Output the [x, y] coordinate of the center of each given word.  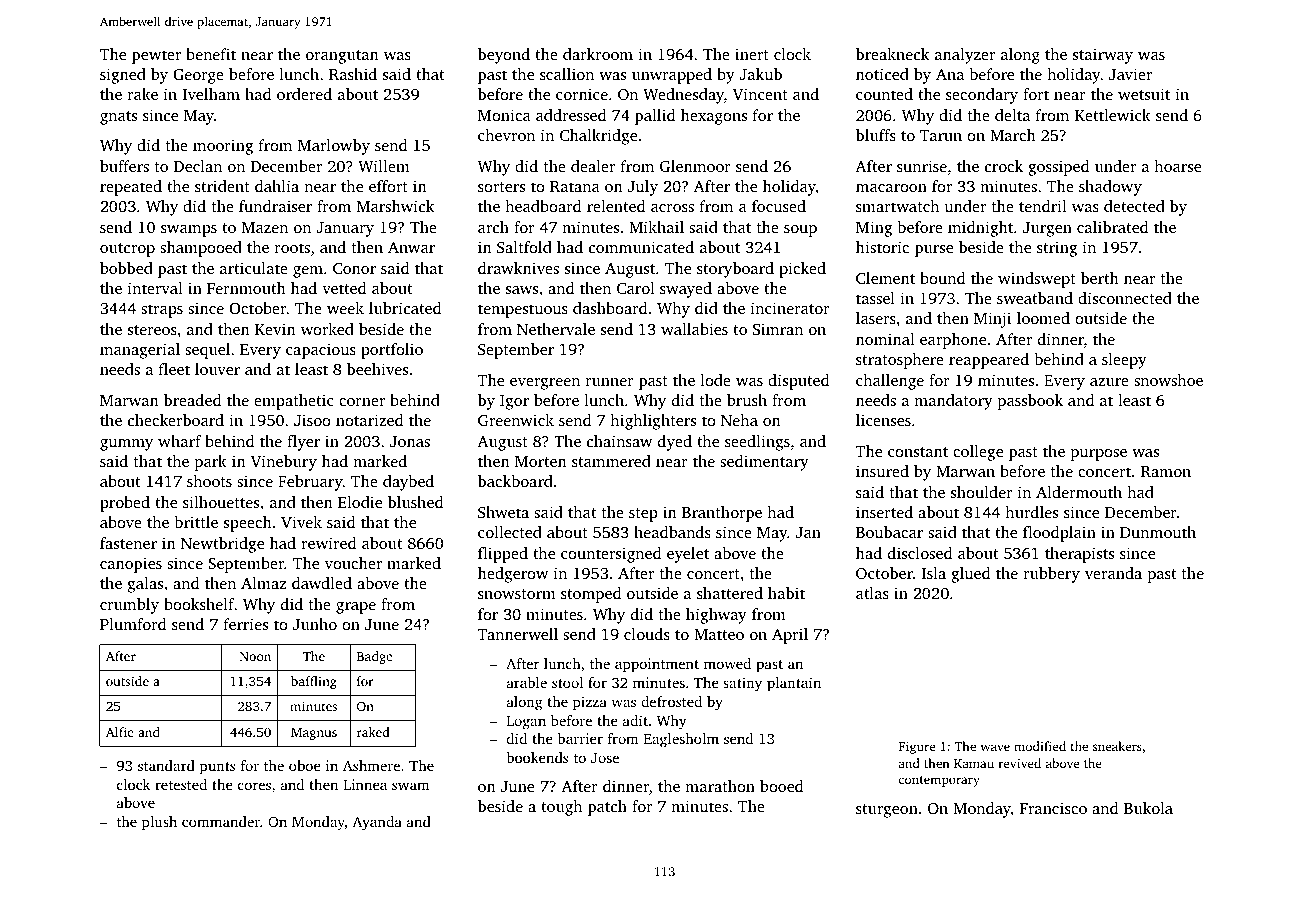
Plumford [133, 624]
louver [217, 369]
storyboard [735, 270]
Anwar [411, 247]
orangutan [342, 57]
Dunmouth [1158, 532]
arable [527, 682]
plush [159, 823]
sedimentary [764, 463]
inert [752, 54]
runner [610, 382]
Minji [992, 320]
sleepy [1124, 361]
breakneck [892, 54]
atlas [872, 593]
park [211, 463]
